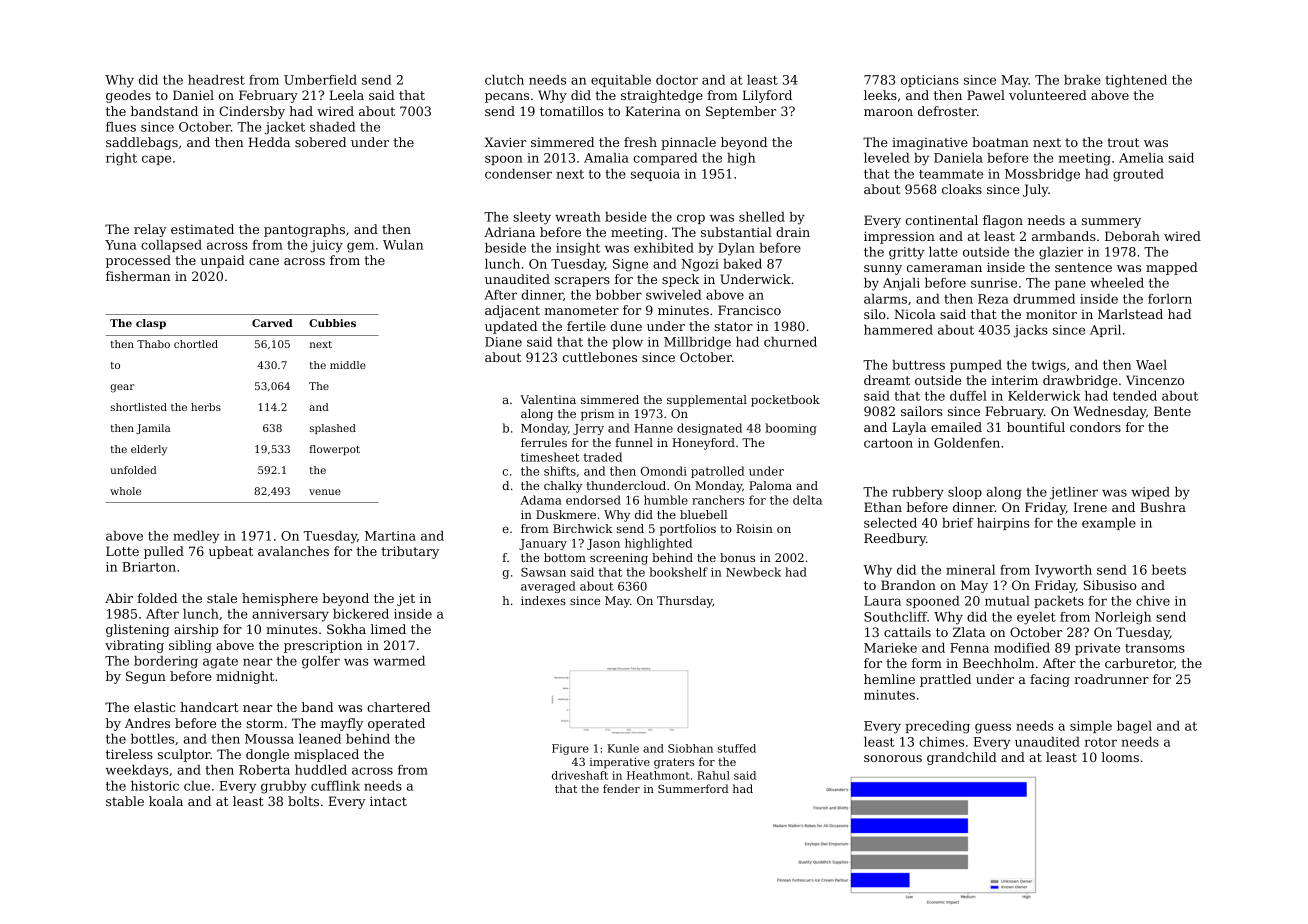 The height and width of the screenshot is (924, 1308). What do you see at coordinates (325, 492) in the screenshot?
I see `venue` at bounding box center [325, 492].
